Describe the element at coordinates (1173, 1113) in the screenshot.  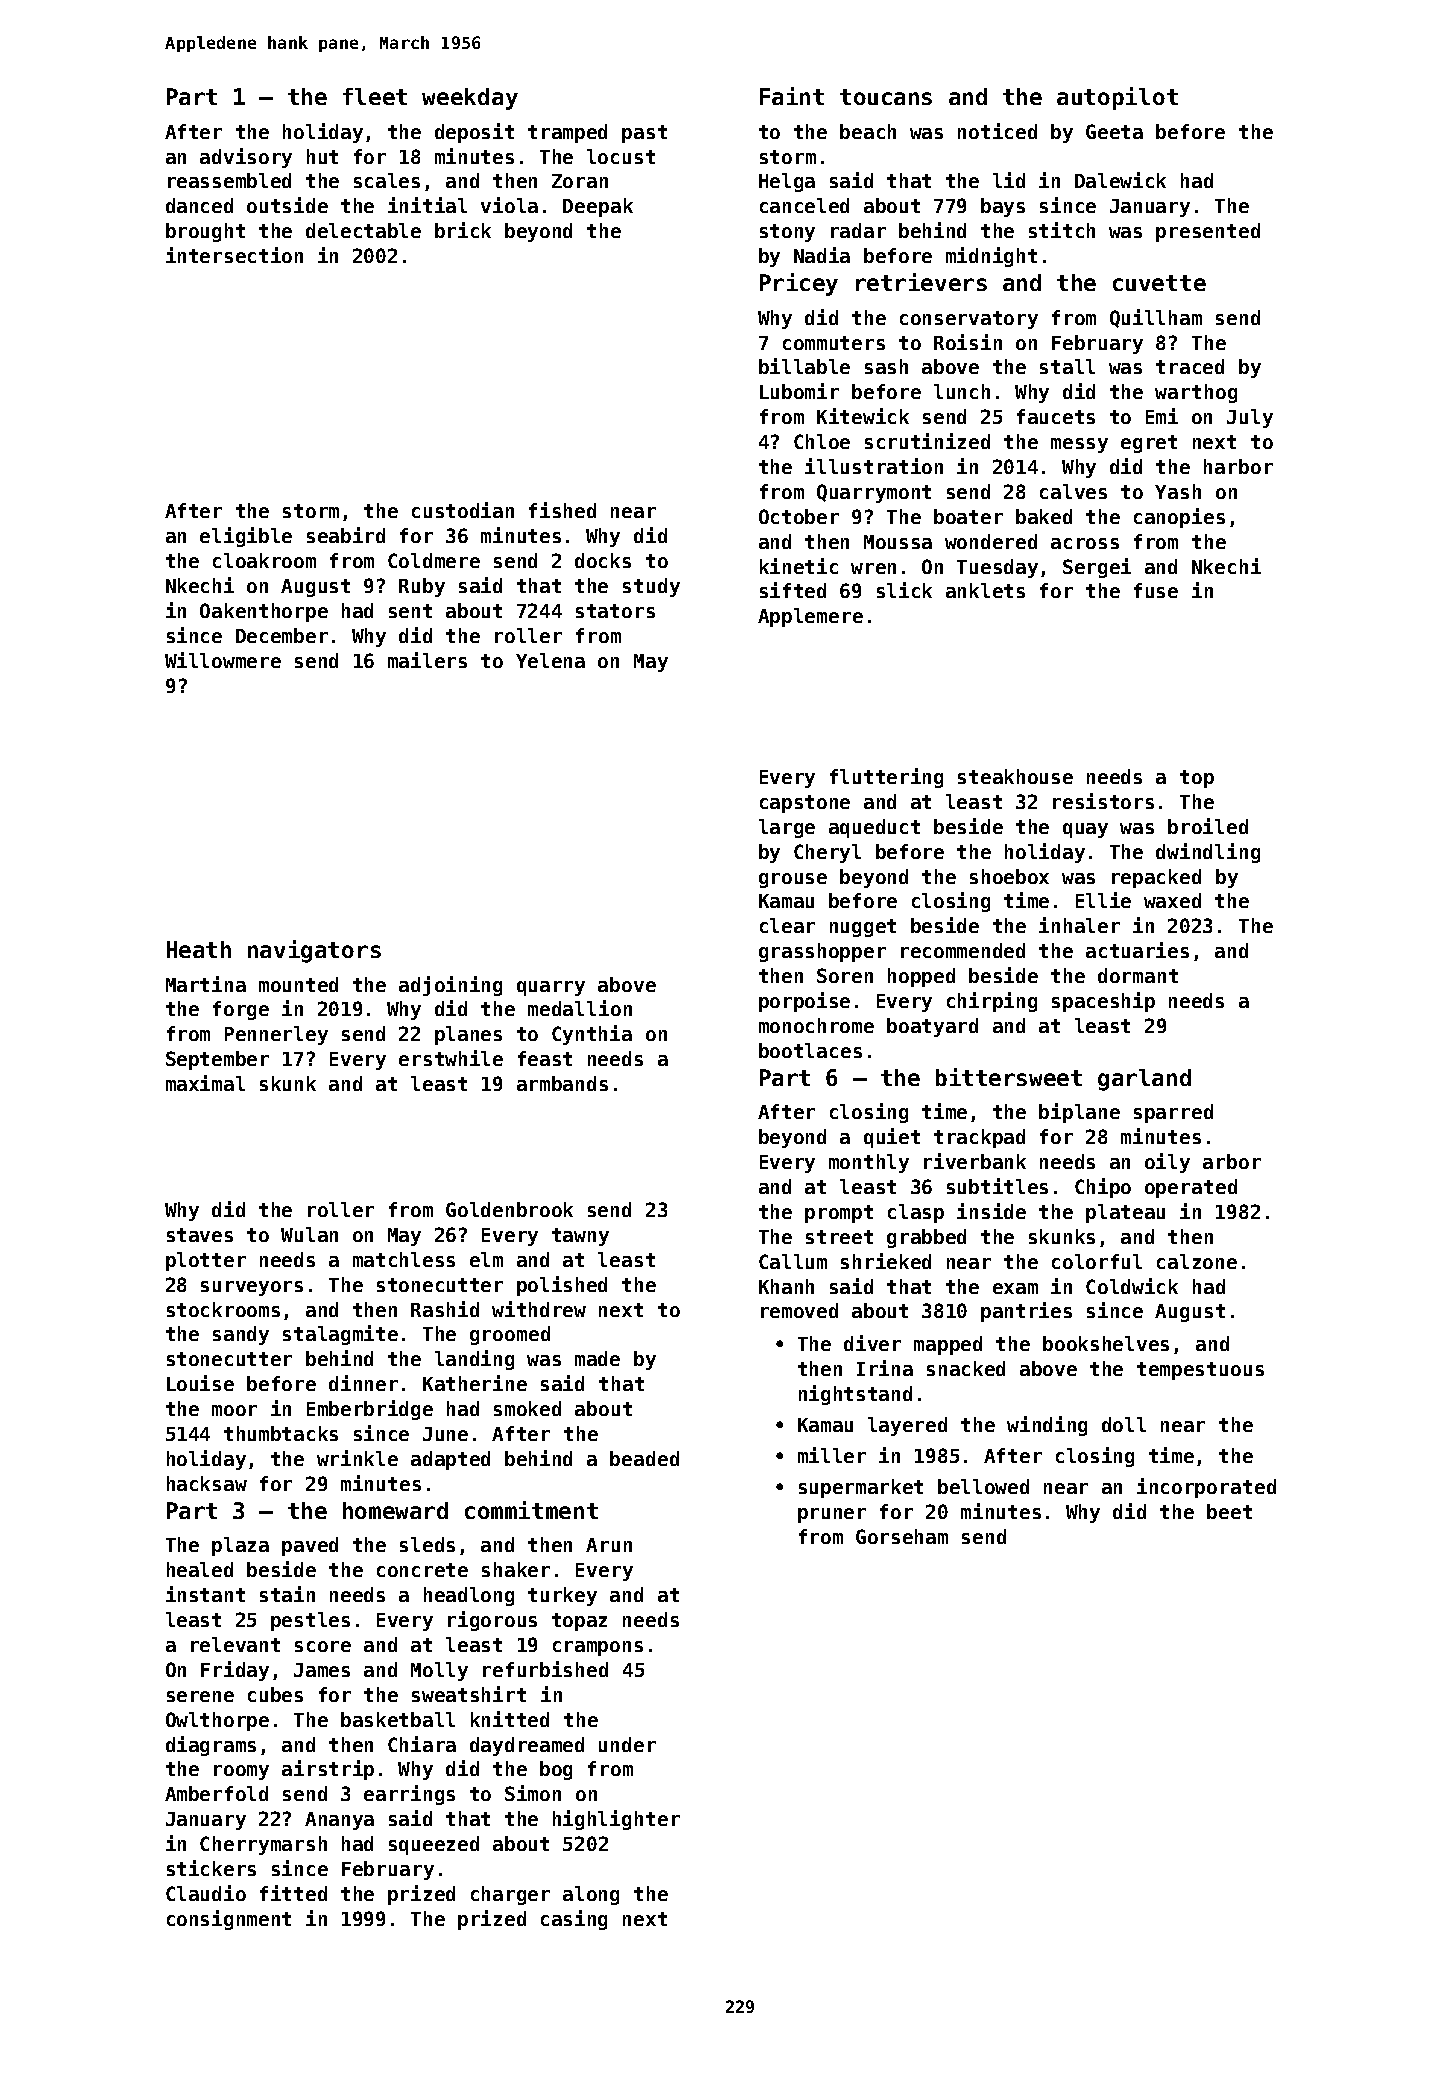
I see `sparred` at that location.
